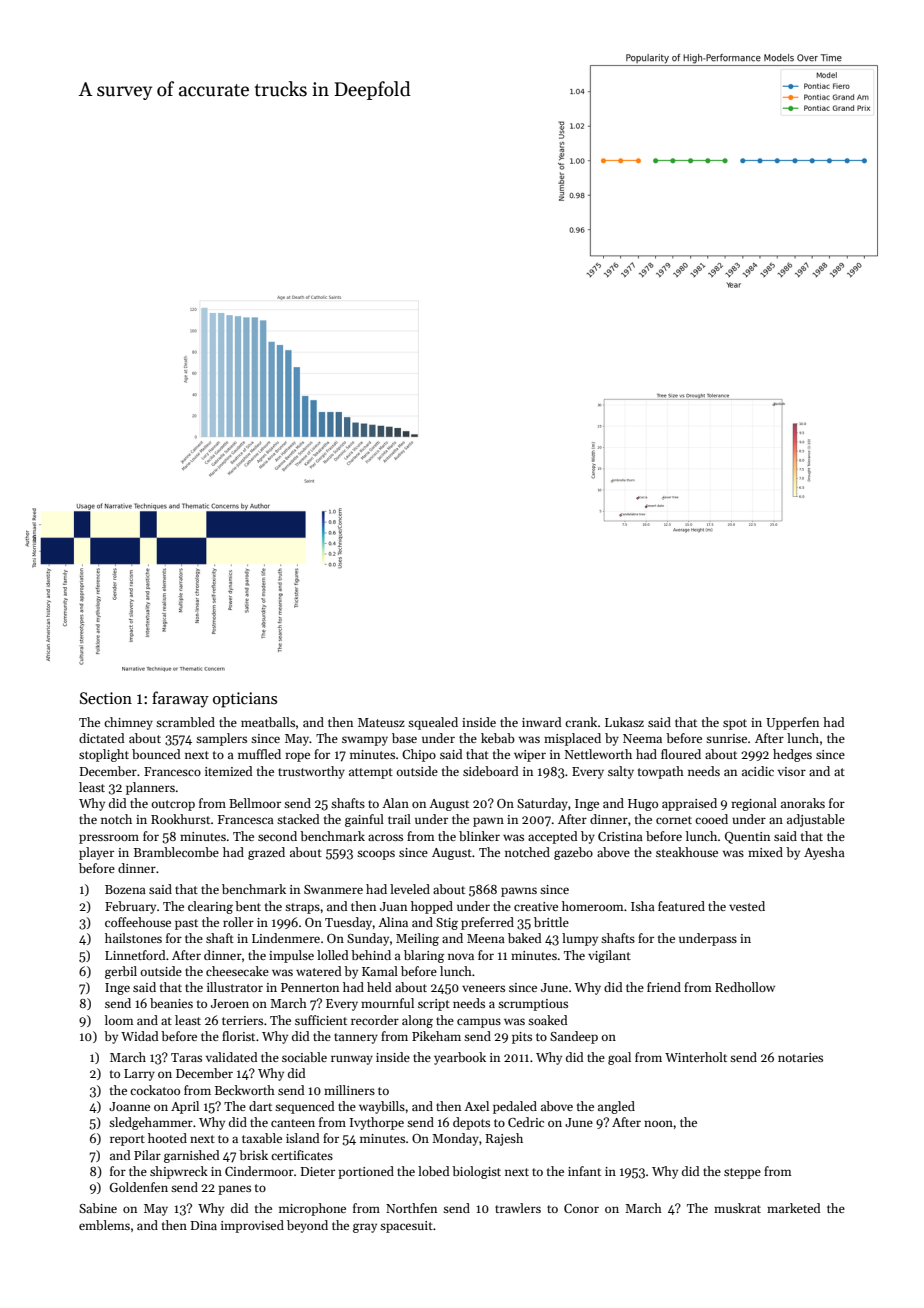 Image resolution: width=924 pixels, height=1308 pixels. Describe the element at coordinates (125, 889) in the screenshot. I see `Bozena` at that location.
